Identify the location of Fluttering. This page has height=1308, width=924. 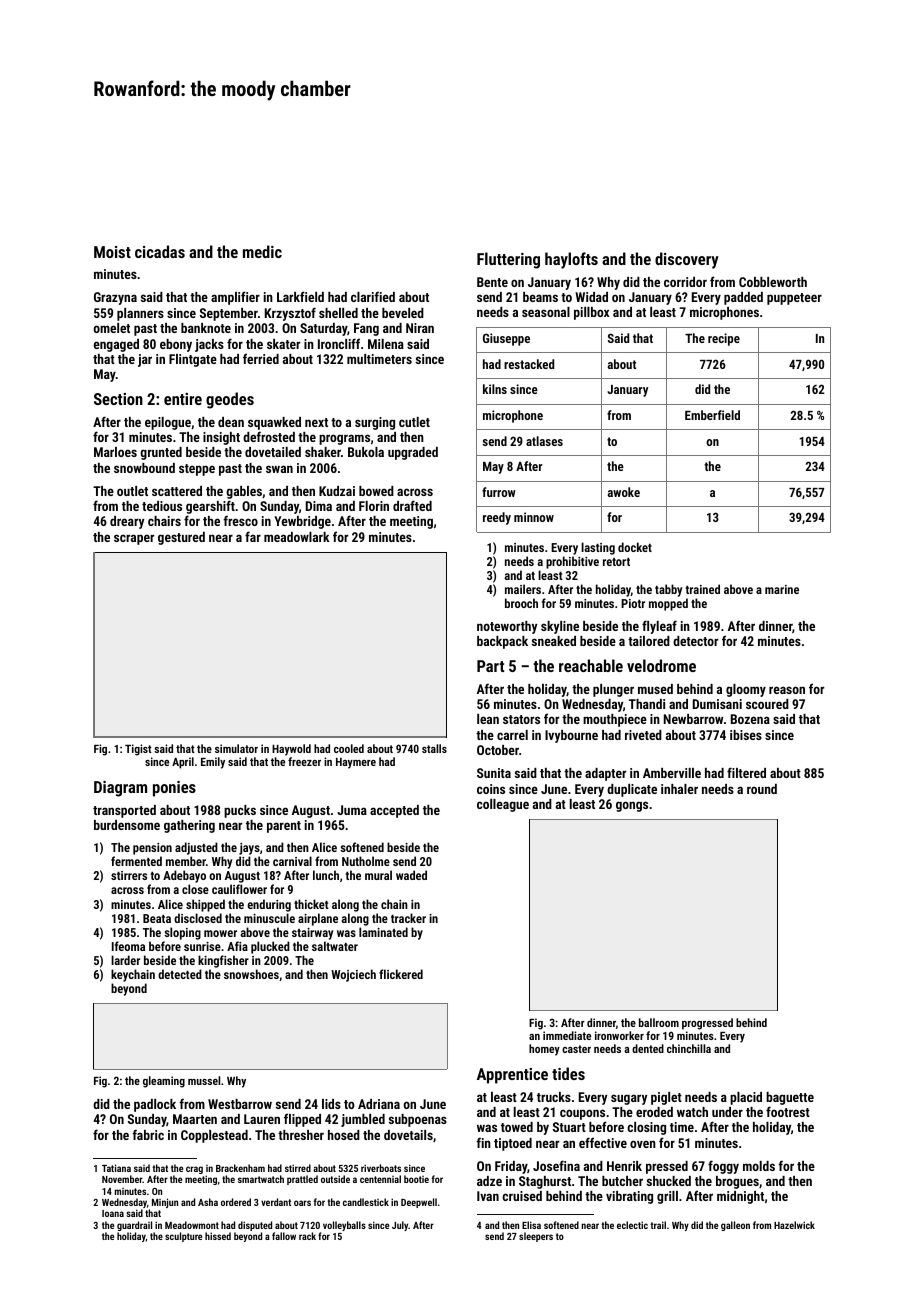
(508, 260).
